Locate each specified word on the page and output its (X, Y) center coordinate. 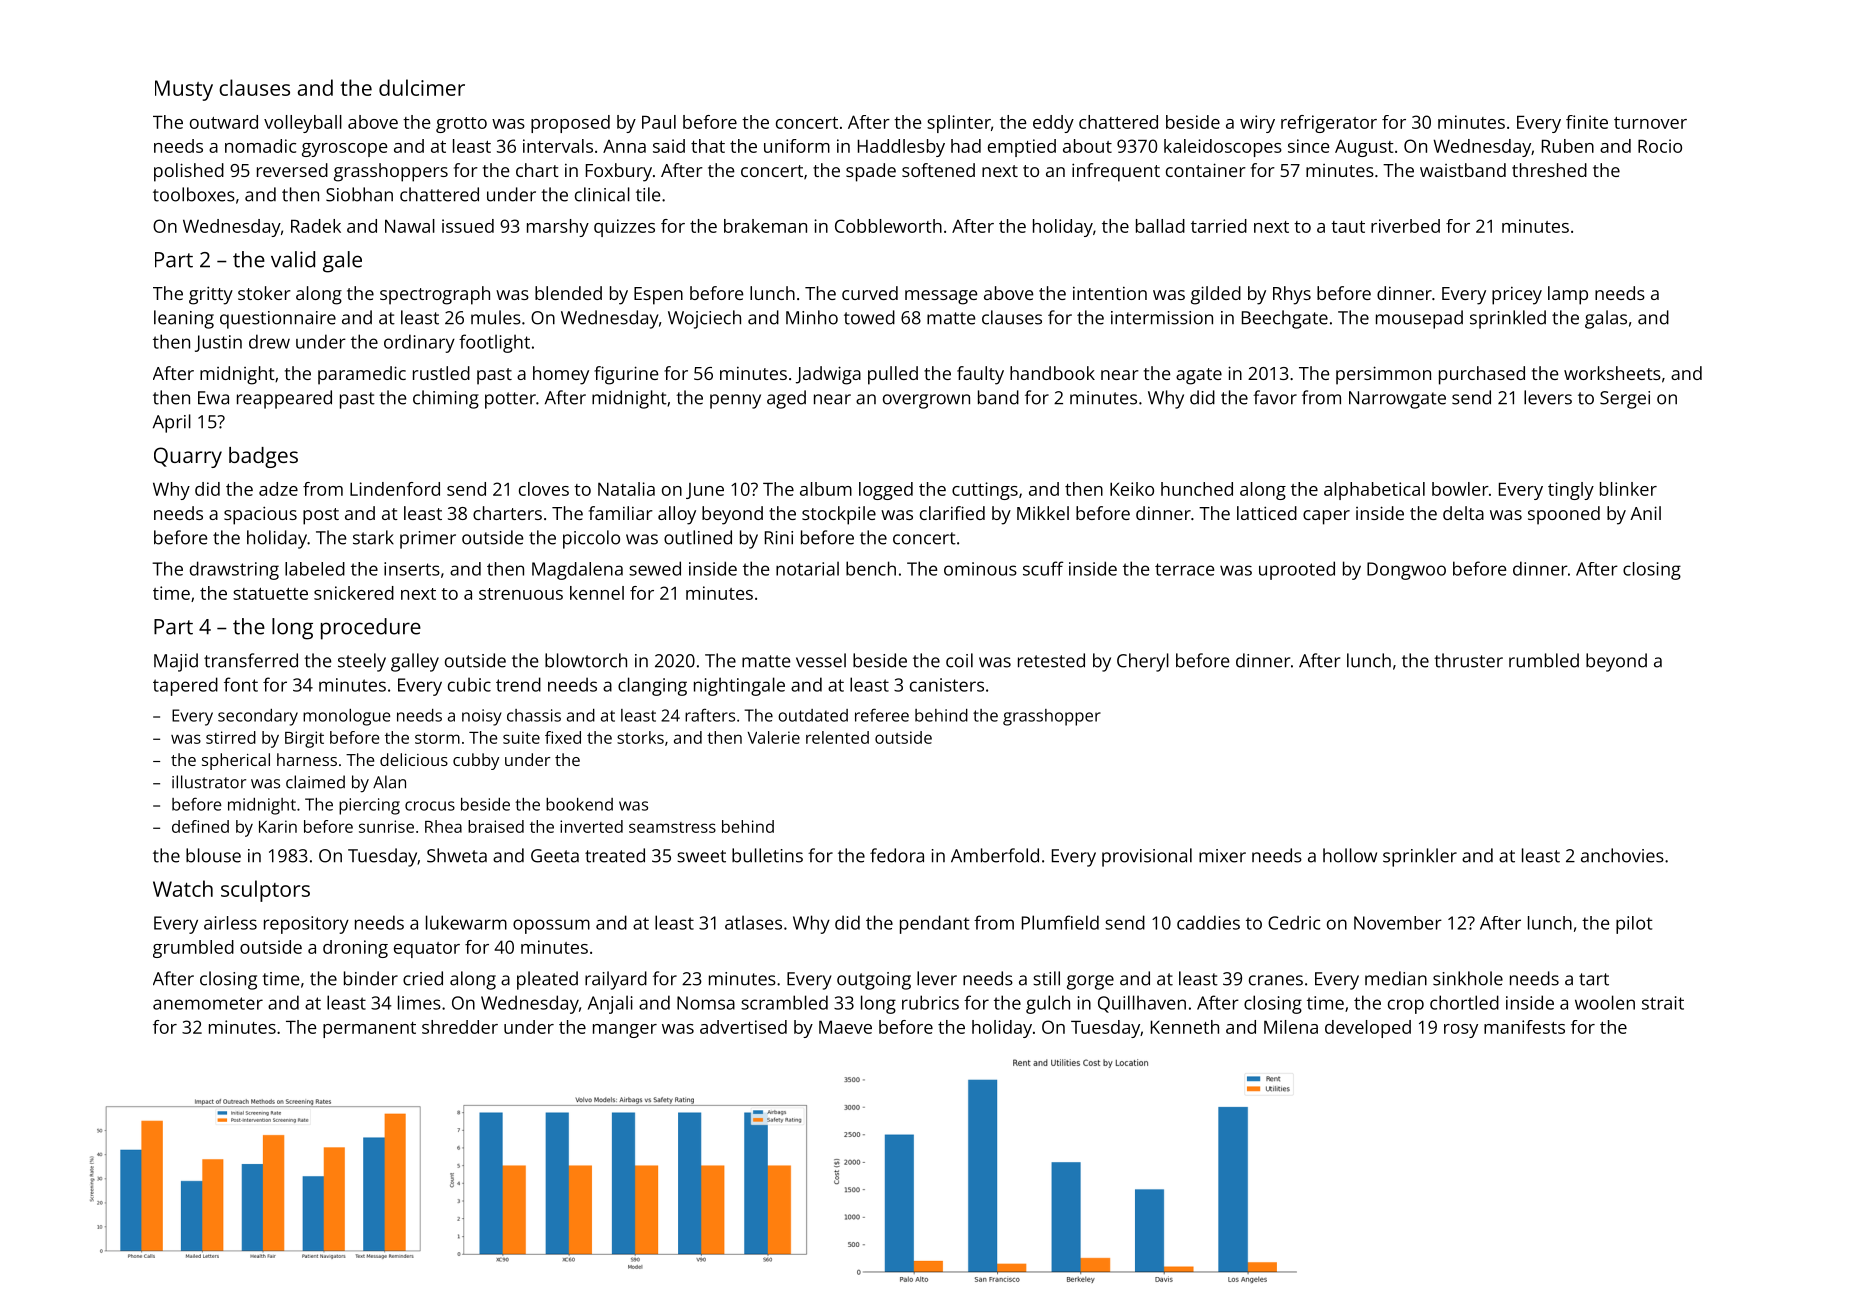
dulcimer (422, 87)
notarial (807, 568)
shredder (460, 1027)
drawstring (234, 570)
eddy (1053, 124)
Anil (1645, 513)
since (1309, 146)
